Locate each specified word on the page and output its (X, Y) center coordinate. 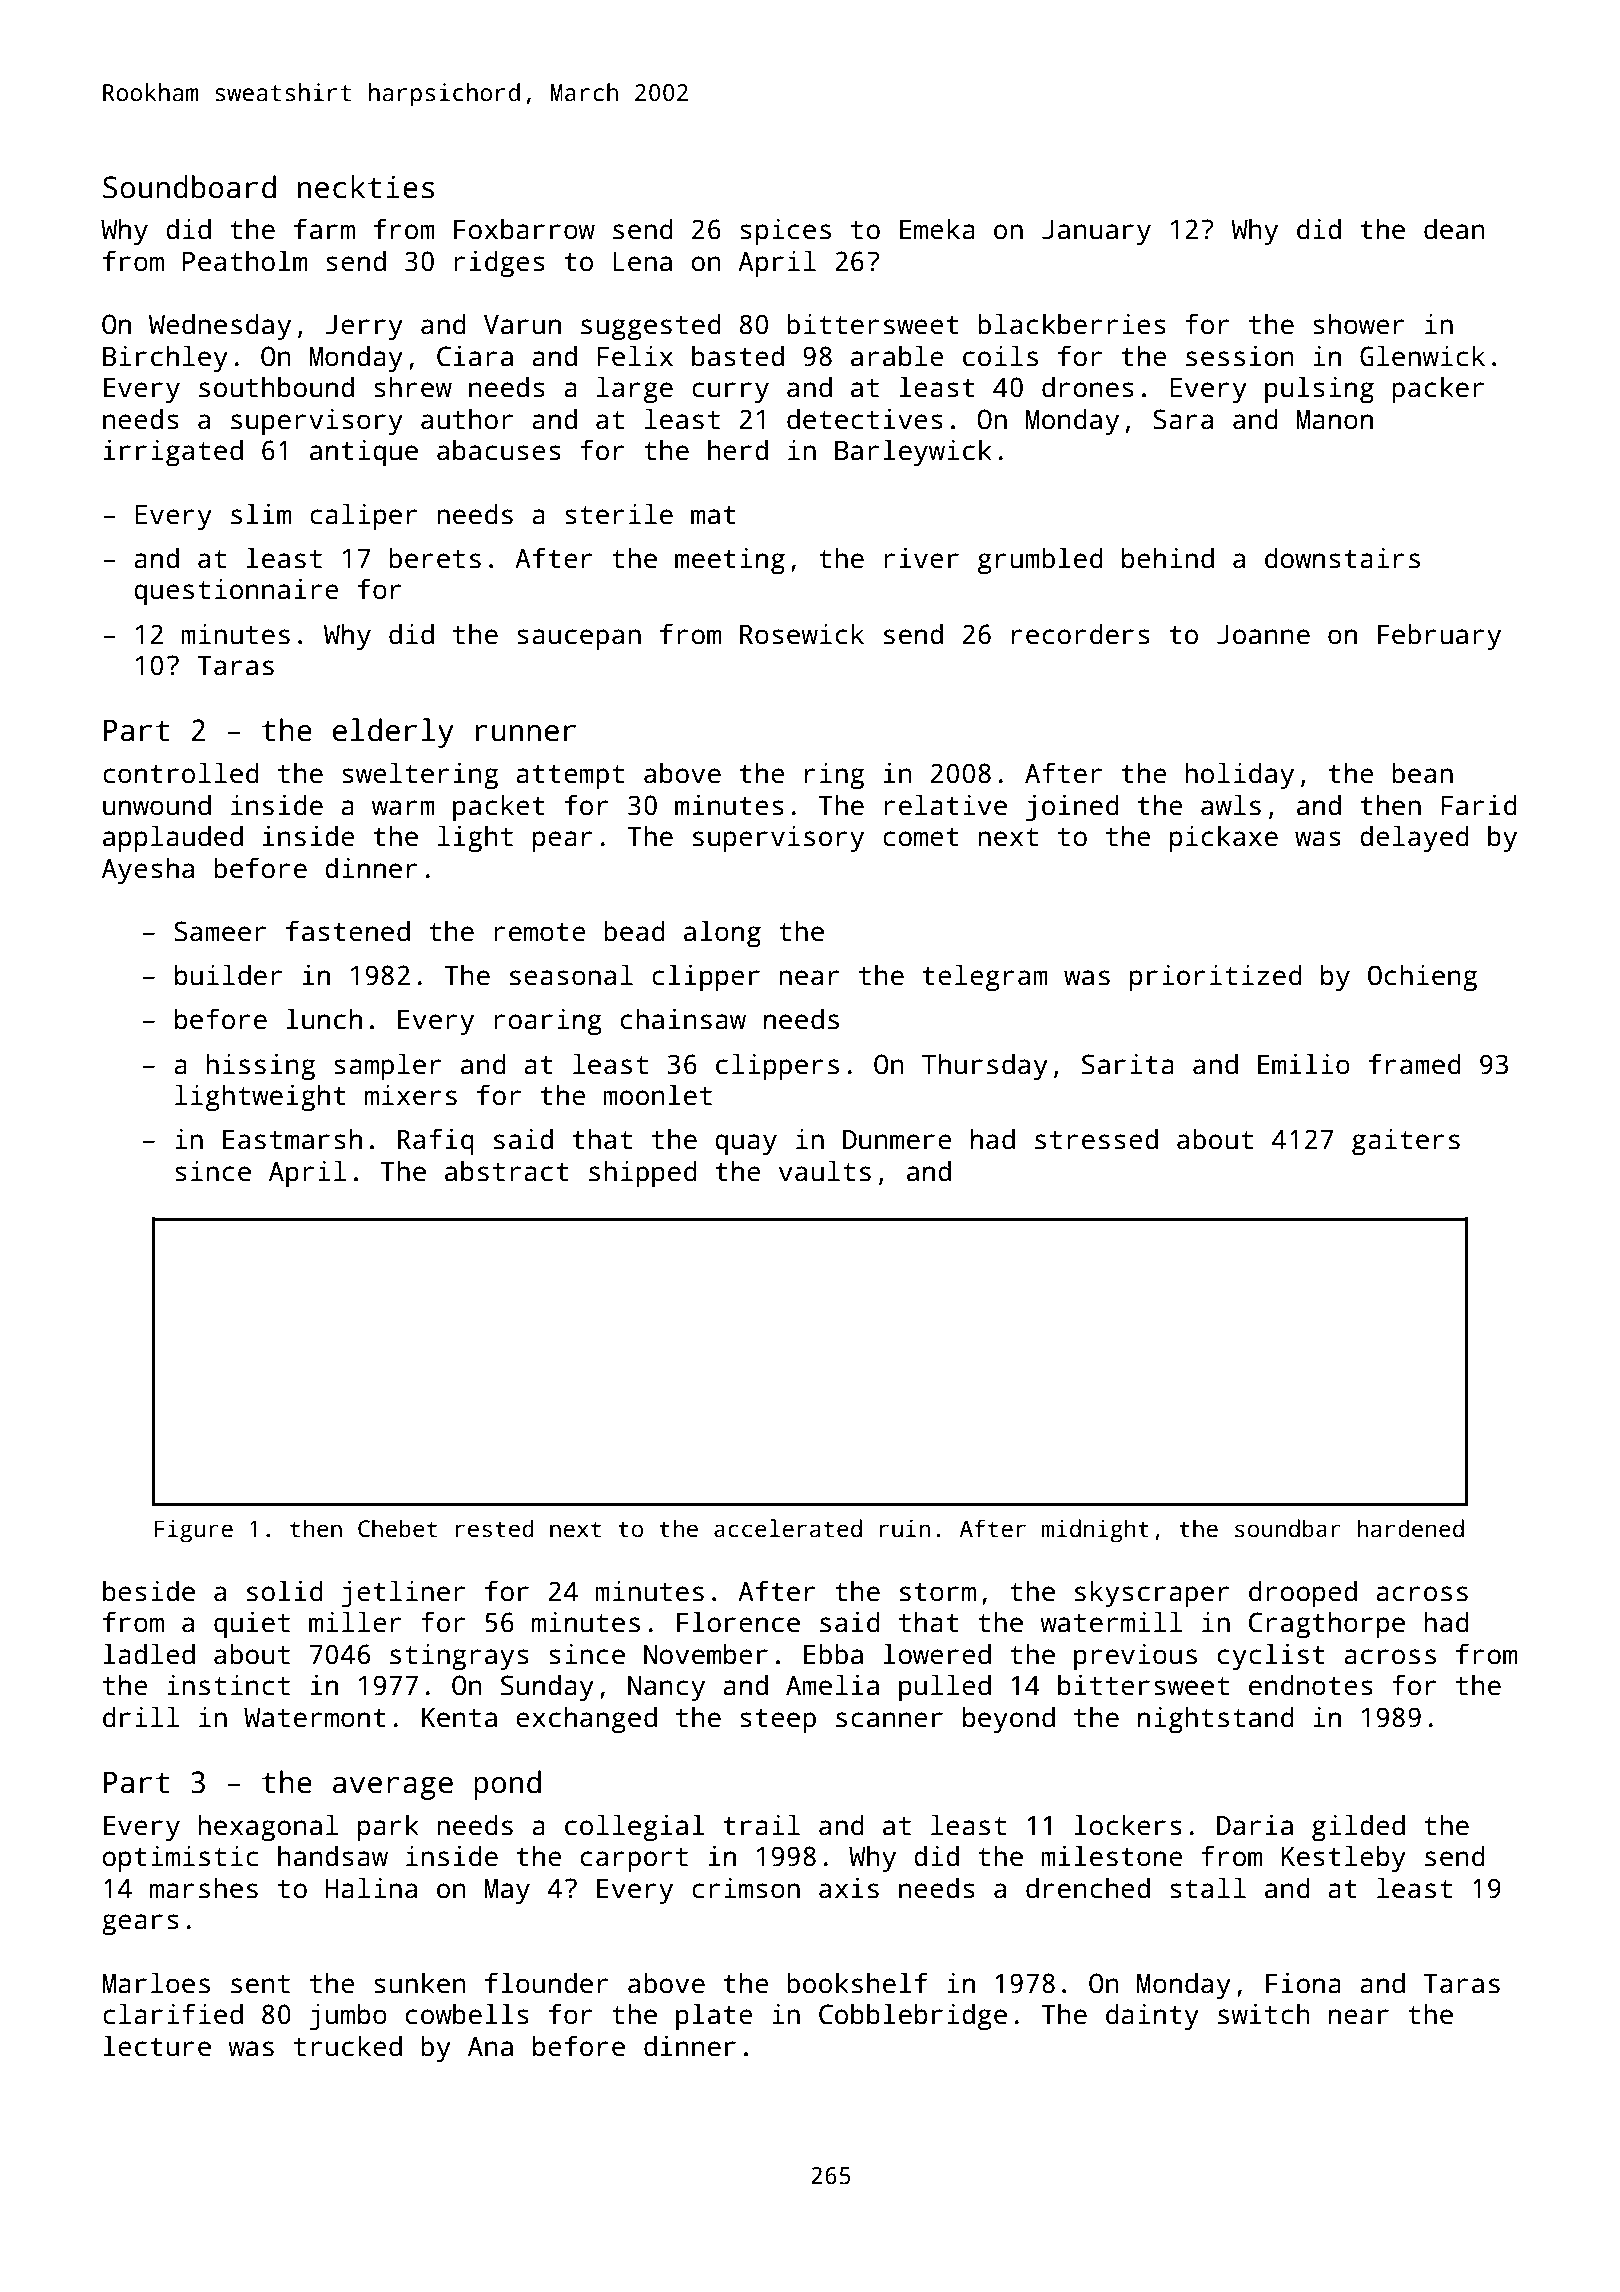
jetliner (403, 1593)
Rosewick (802, 634)
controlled (181, 773)
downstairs (1342, 558)
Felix (635, 356)
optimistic (180, 1858)
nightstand (1216, 1719)
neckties (366, 187)
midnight (1095, 1531)
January (1096, 232)
